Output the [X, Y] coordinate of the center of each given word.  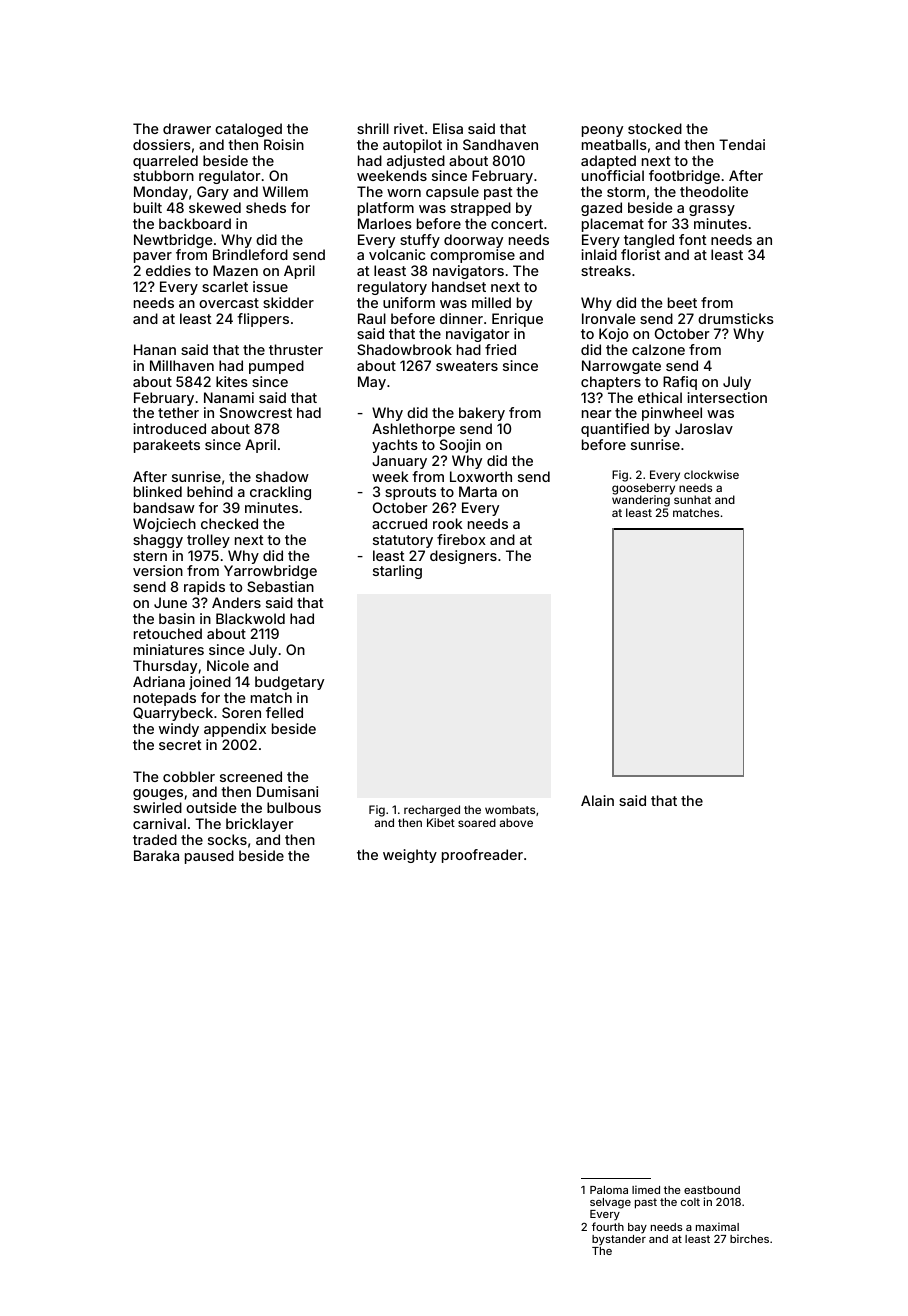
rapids [204, 588]
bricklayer [259, 825]
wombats [510, 809]
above [516, 822]
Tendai [742, 144]
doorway [473, 241]
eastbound [712, 1190]
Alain [597, 800]
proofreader [482, 856]
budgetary [289, 683]
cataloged [248, 130]
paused [209, 857]
